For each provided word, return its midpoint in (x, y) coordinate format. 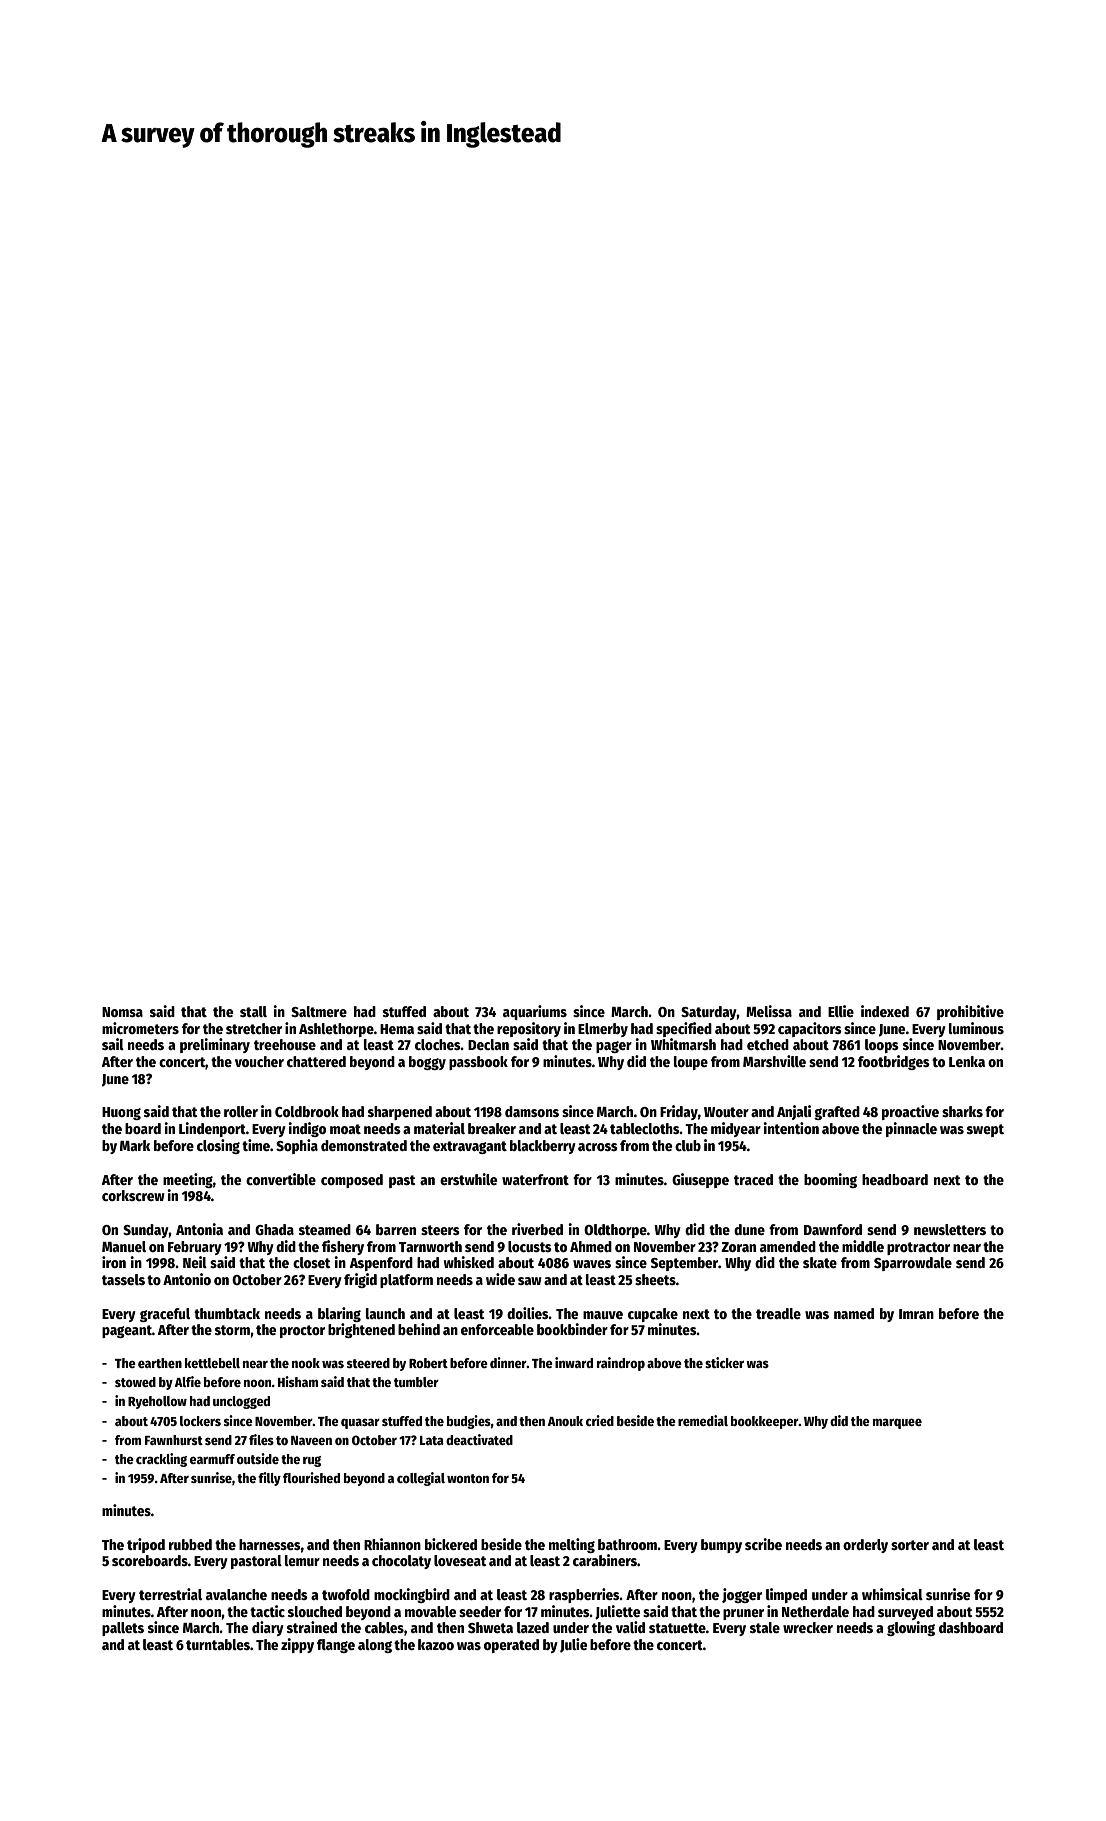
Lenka (967, 1061)
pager (614, 1047)
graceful (165, 1315)
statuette (677, 1628)
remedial (703, 1420)
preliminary (215, 1045)
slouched (315, 1611)
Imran (916, 1314)
